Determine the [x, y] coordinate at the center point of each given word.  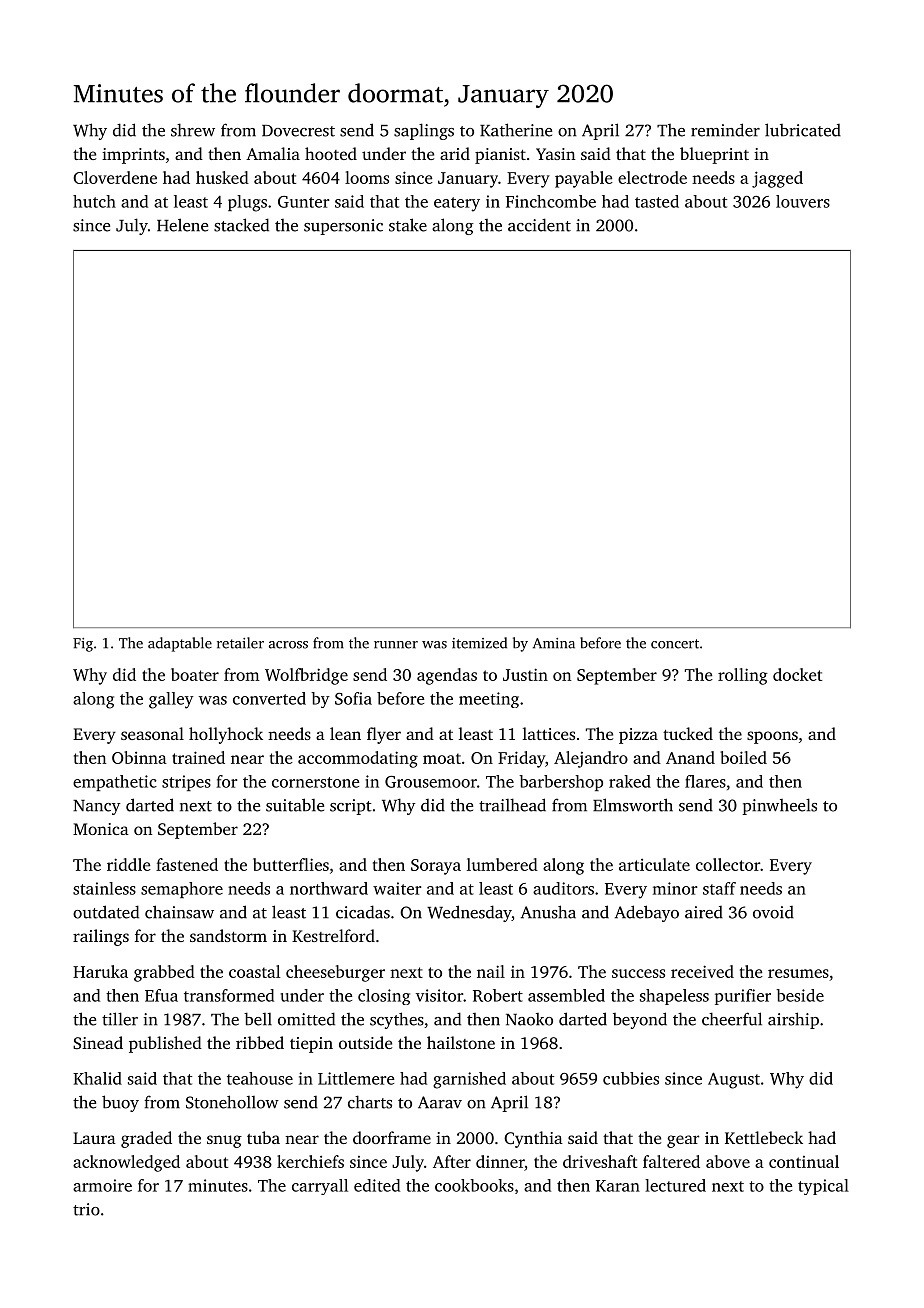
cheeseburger [335, 973]
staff [719, 888]
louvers [803, 201]
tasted [657, 201]
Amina [554, 643]
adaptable [180, 644]
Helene [182, 225]
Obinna [139, 757]
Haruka [100, 971]
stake [408, 225]
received [702, 971]
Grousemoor [431, 782]
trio [86, 1209]
